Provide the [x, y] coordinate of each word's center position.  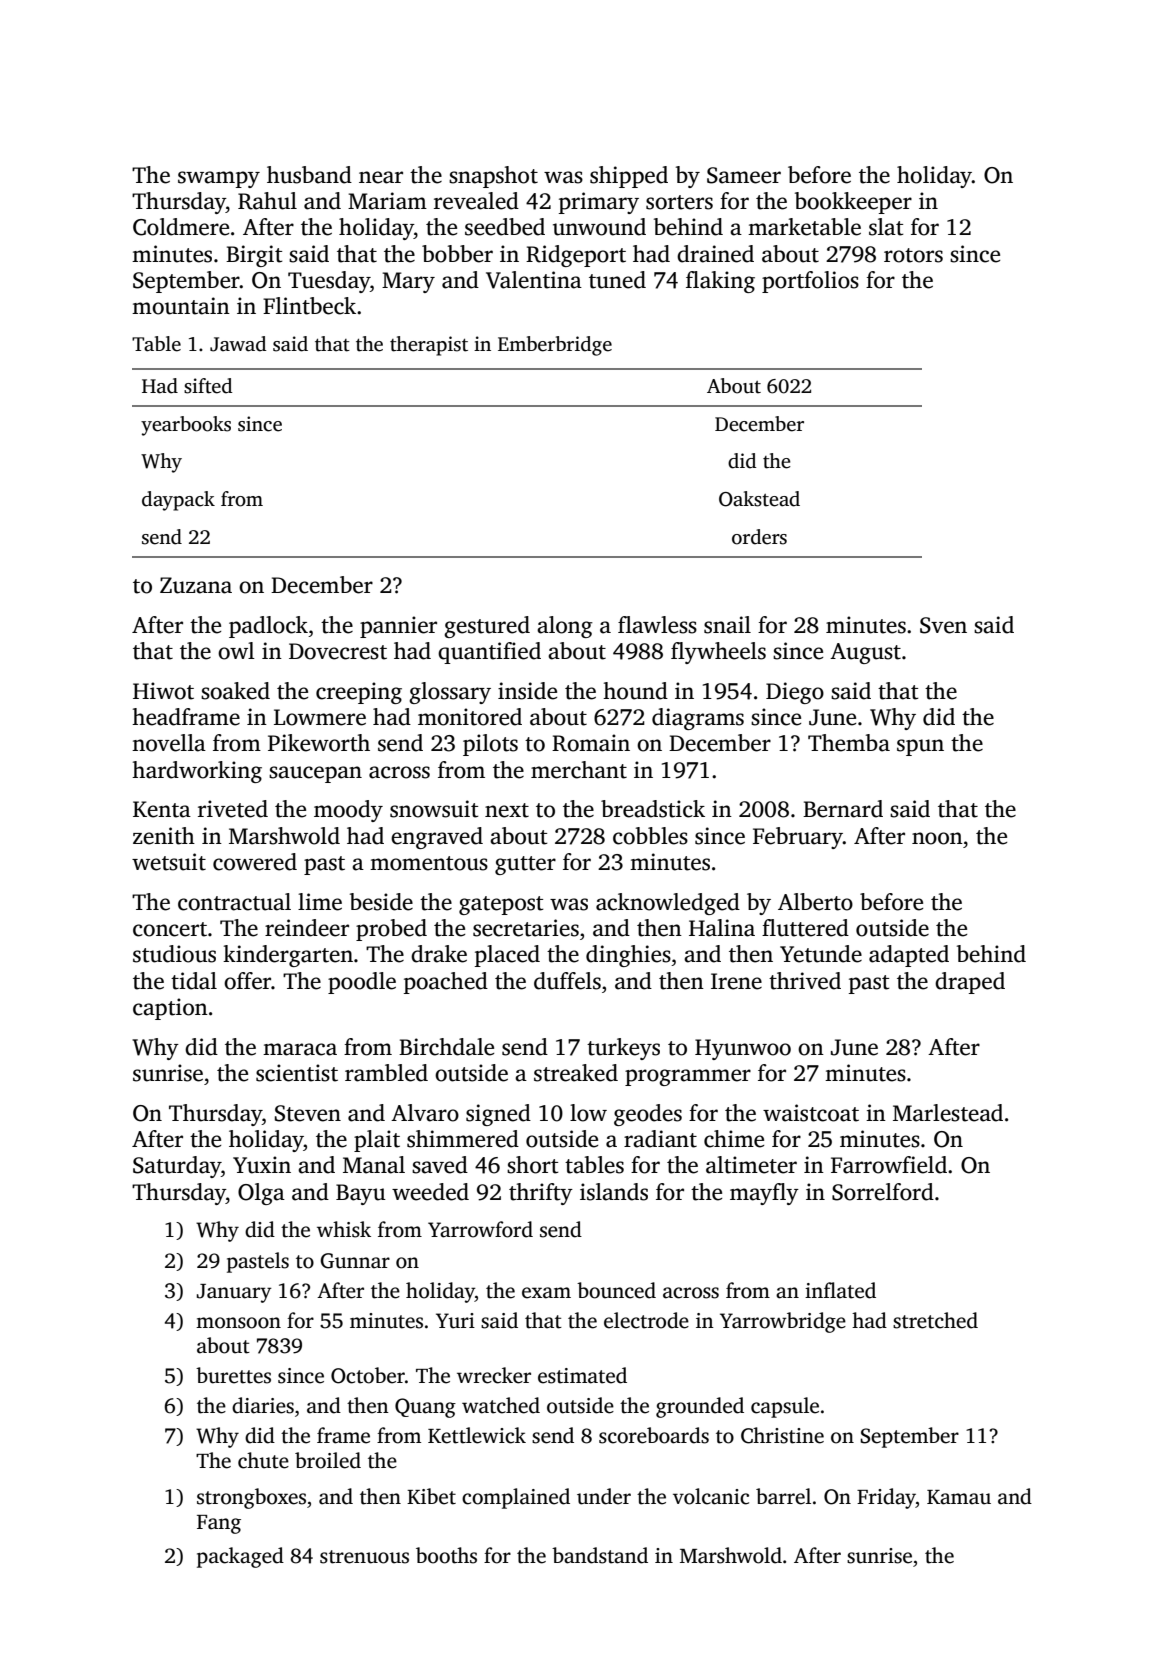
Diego [795, 693]
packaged [240, 1557]
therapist [429, 346]
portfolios [810, 282]
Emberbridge [555, 346]
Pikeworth [319, 743]
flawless [657, 625]
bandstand [600, 1555]
